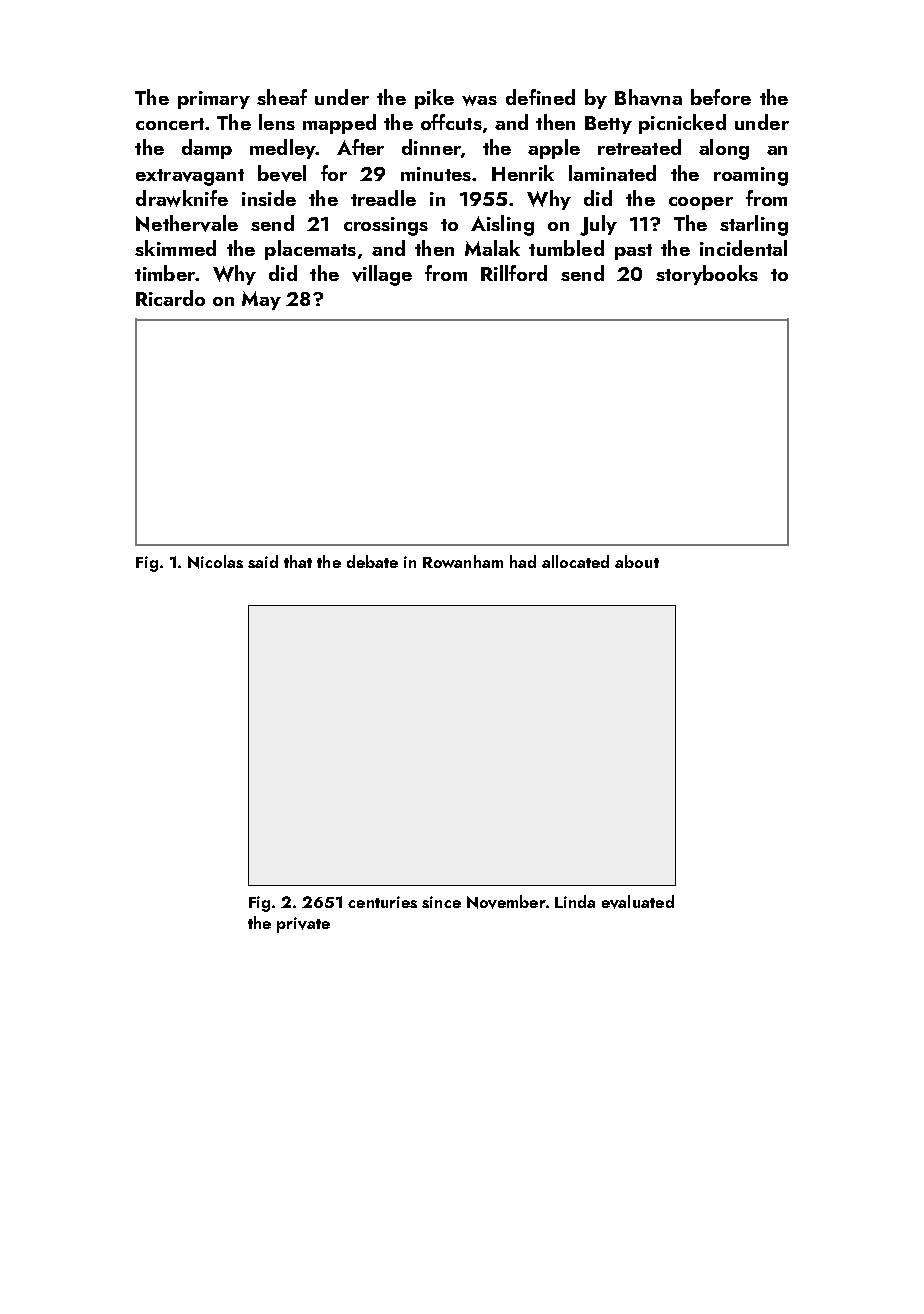 Image resolution: width=924 pixels, height=1314 pixels. Describe the element at coordinates (303, 925) in the image. I see `private` at that location.
